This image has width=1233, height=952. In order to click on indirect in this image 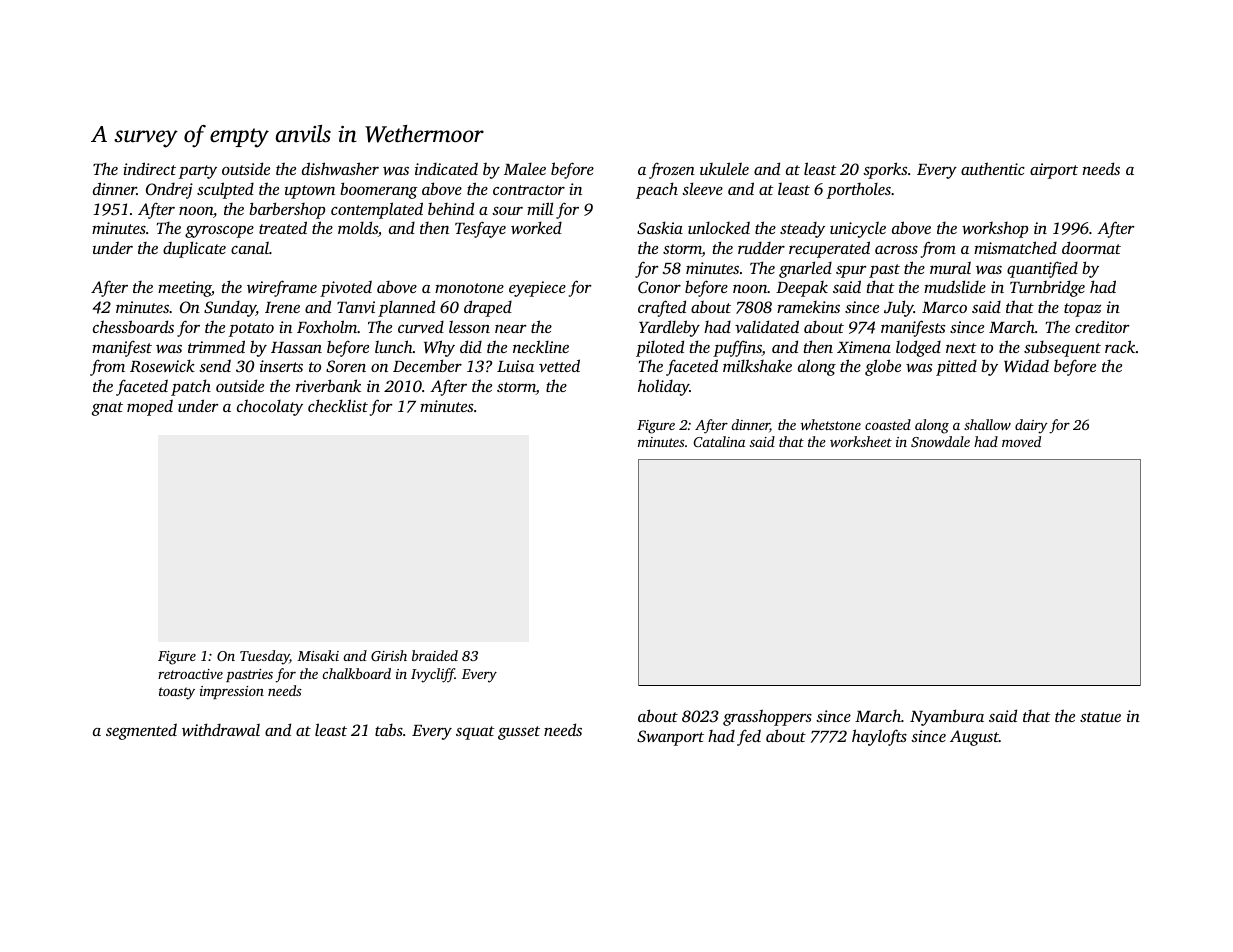, I will do `click(149, 168)`.
